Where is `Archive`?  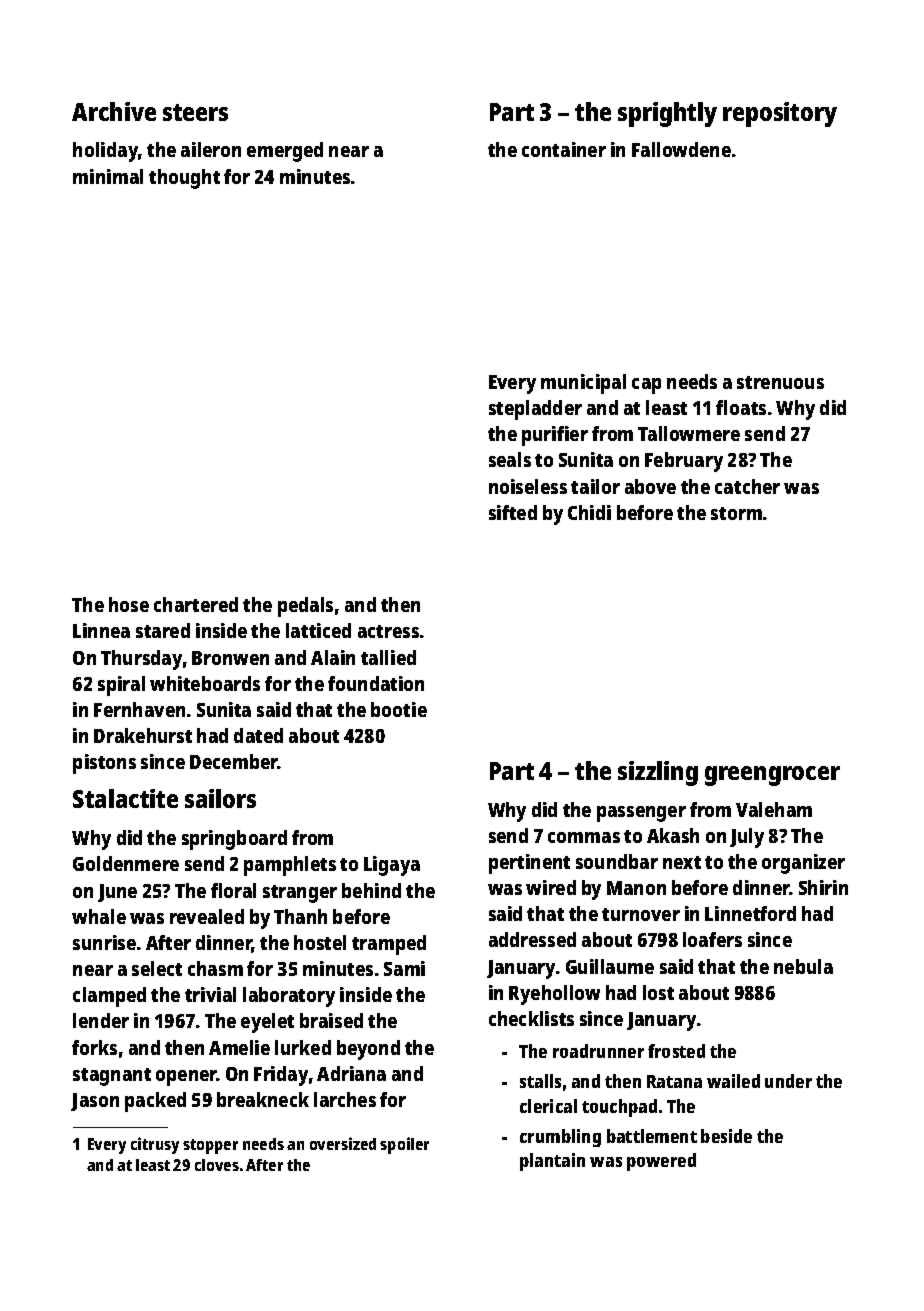 Archive is located at coordinates (114, 111).
